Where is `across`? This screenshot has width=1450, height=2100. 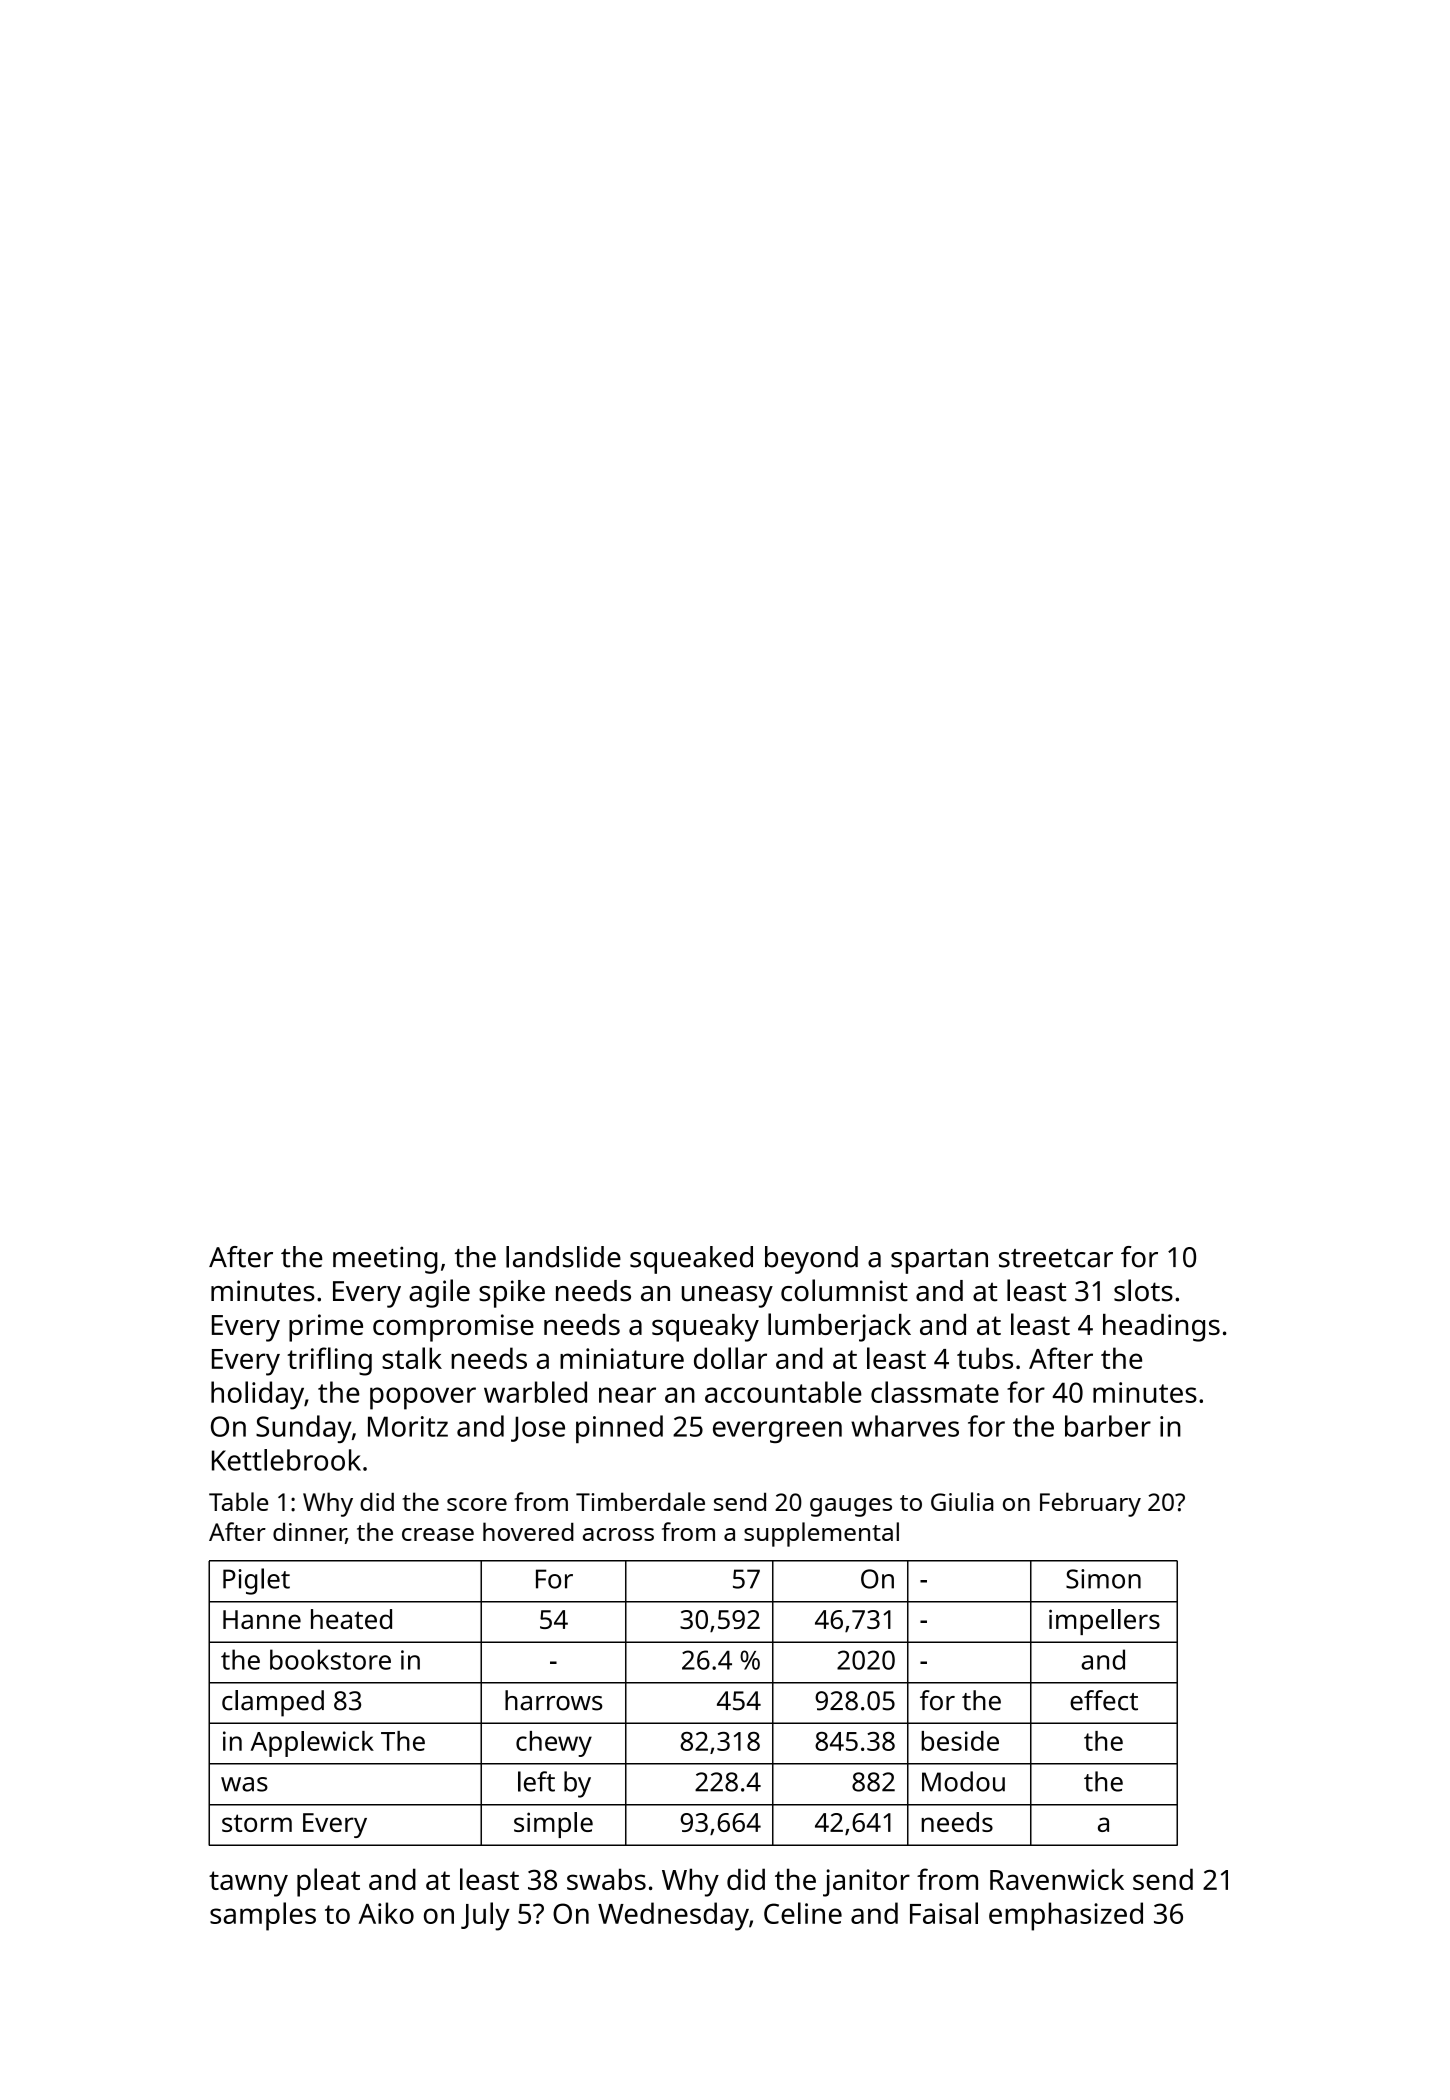 across is located at coordinates (618, 1534).
